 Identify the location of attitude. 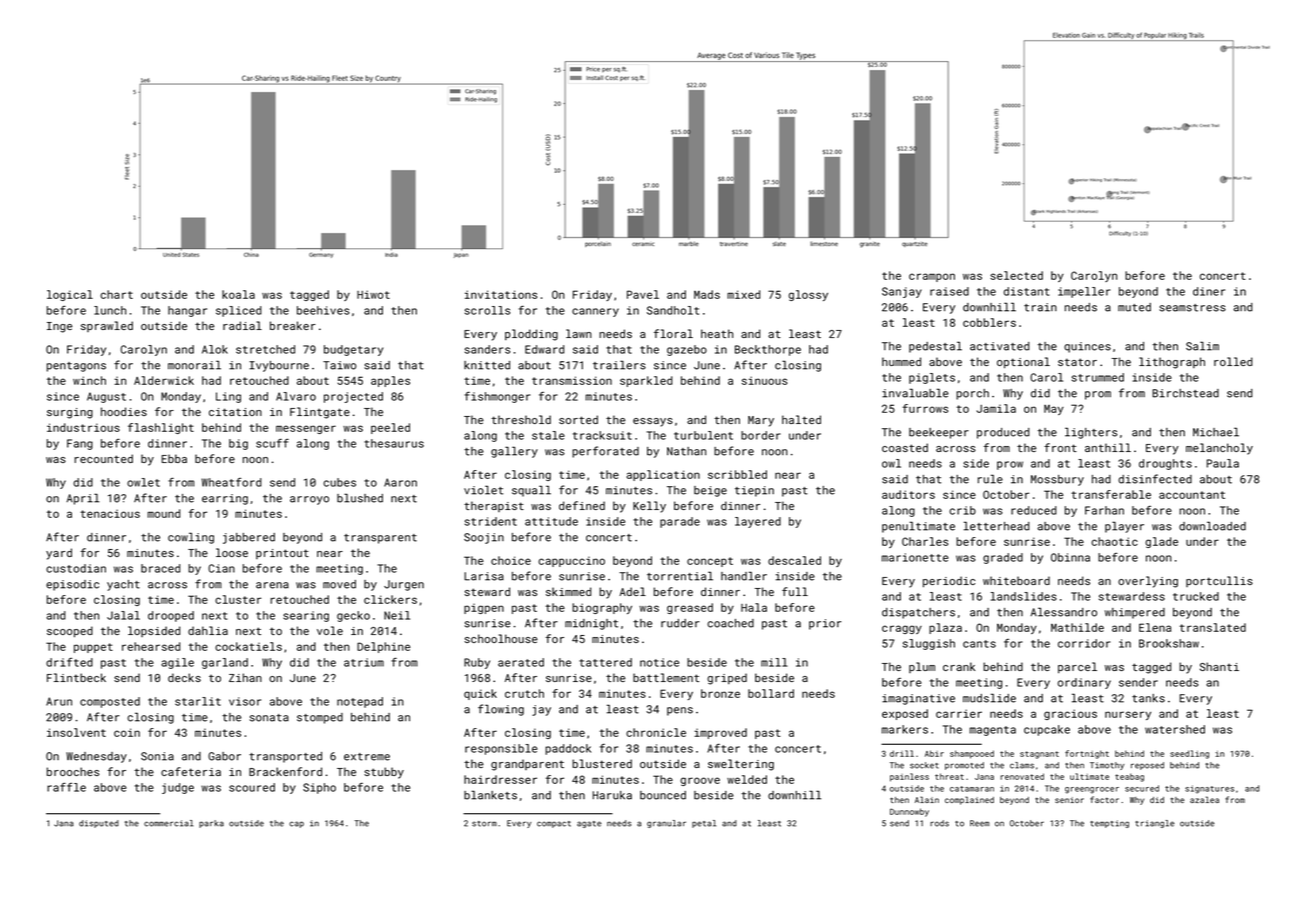
(551, 521).
